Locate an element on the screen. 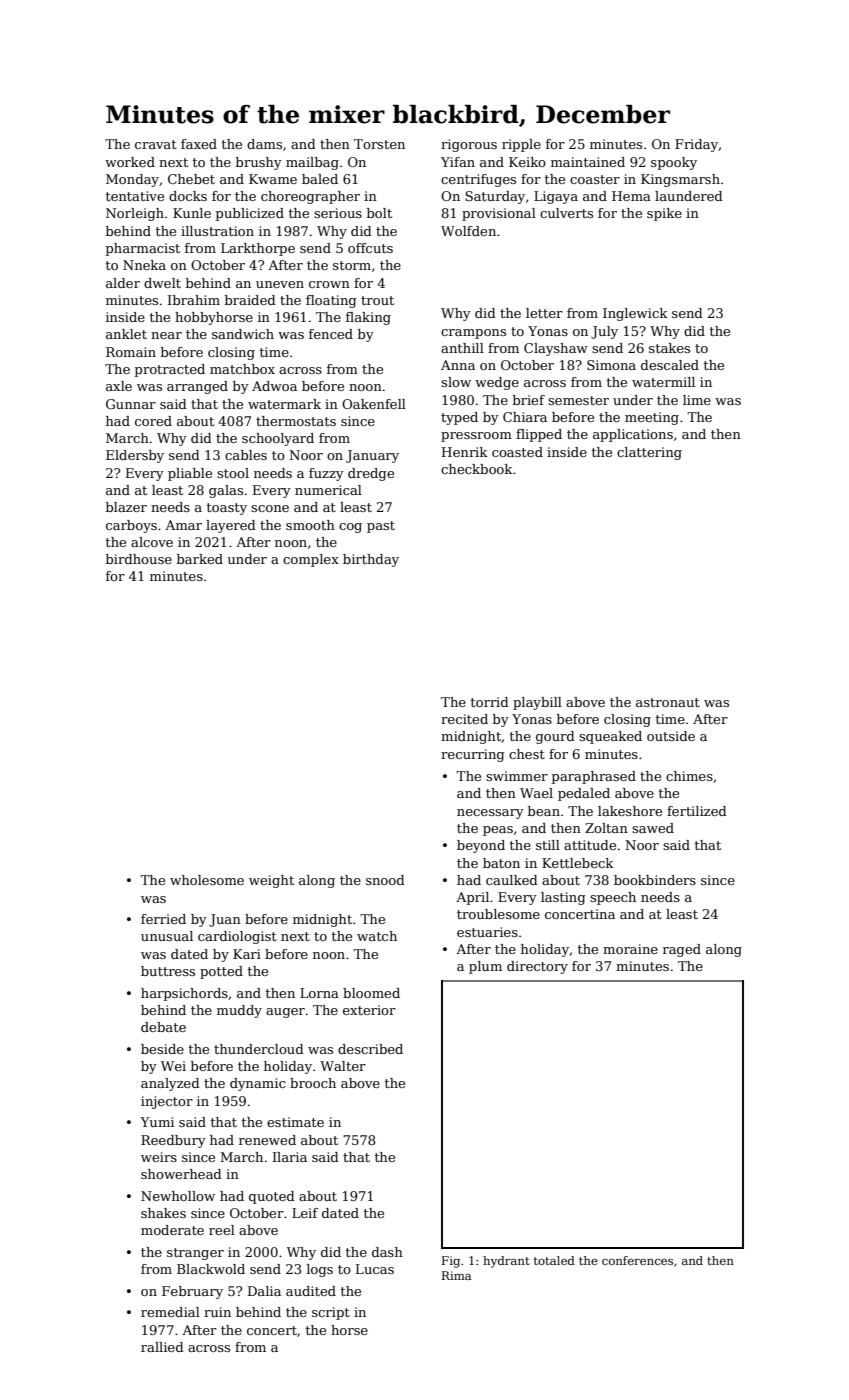 The image size is (849, 1400). Norleigh is located at coordinates (135, 214).
